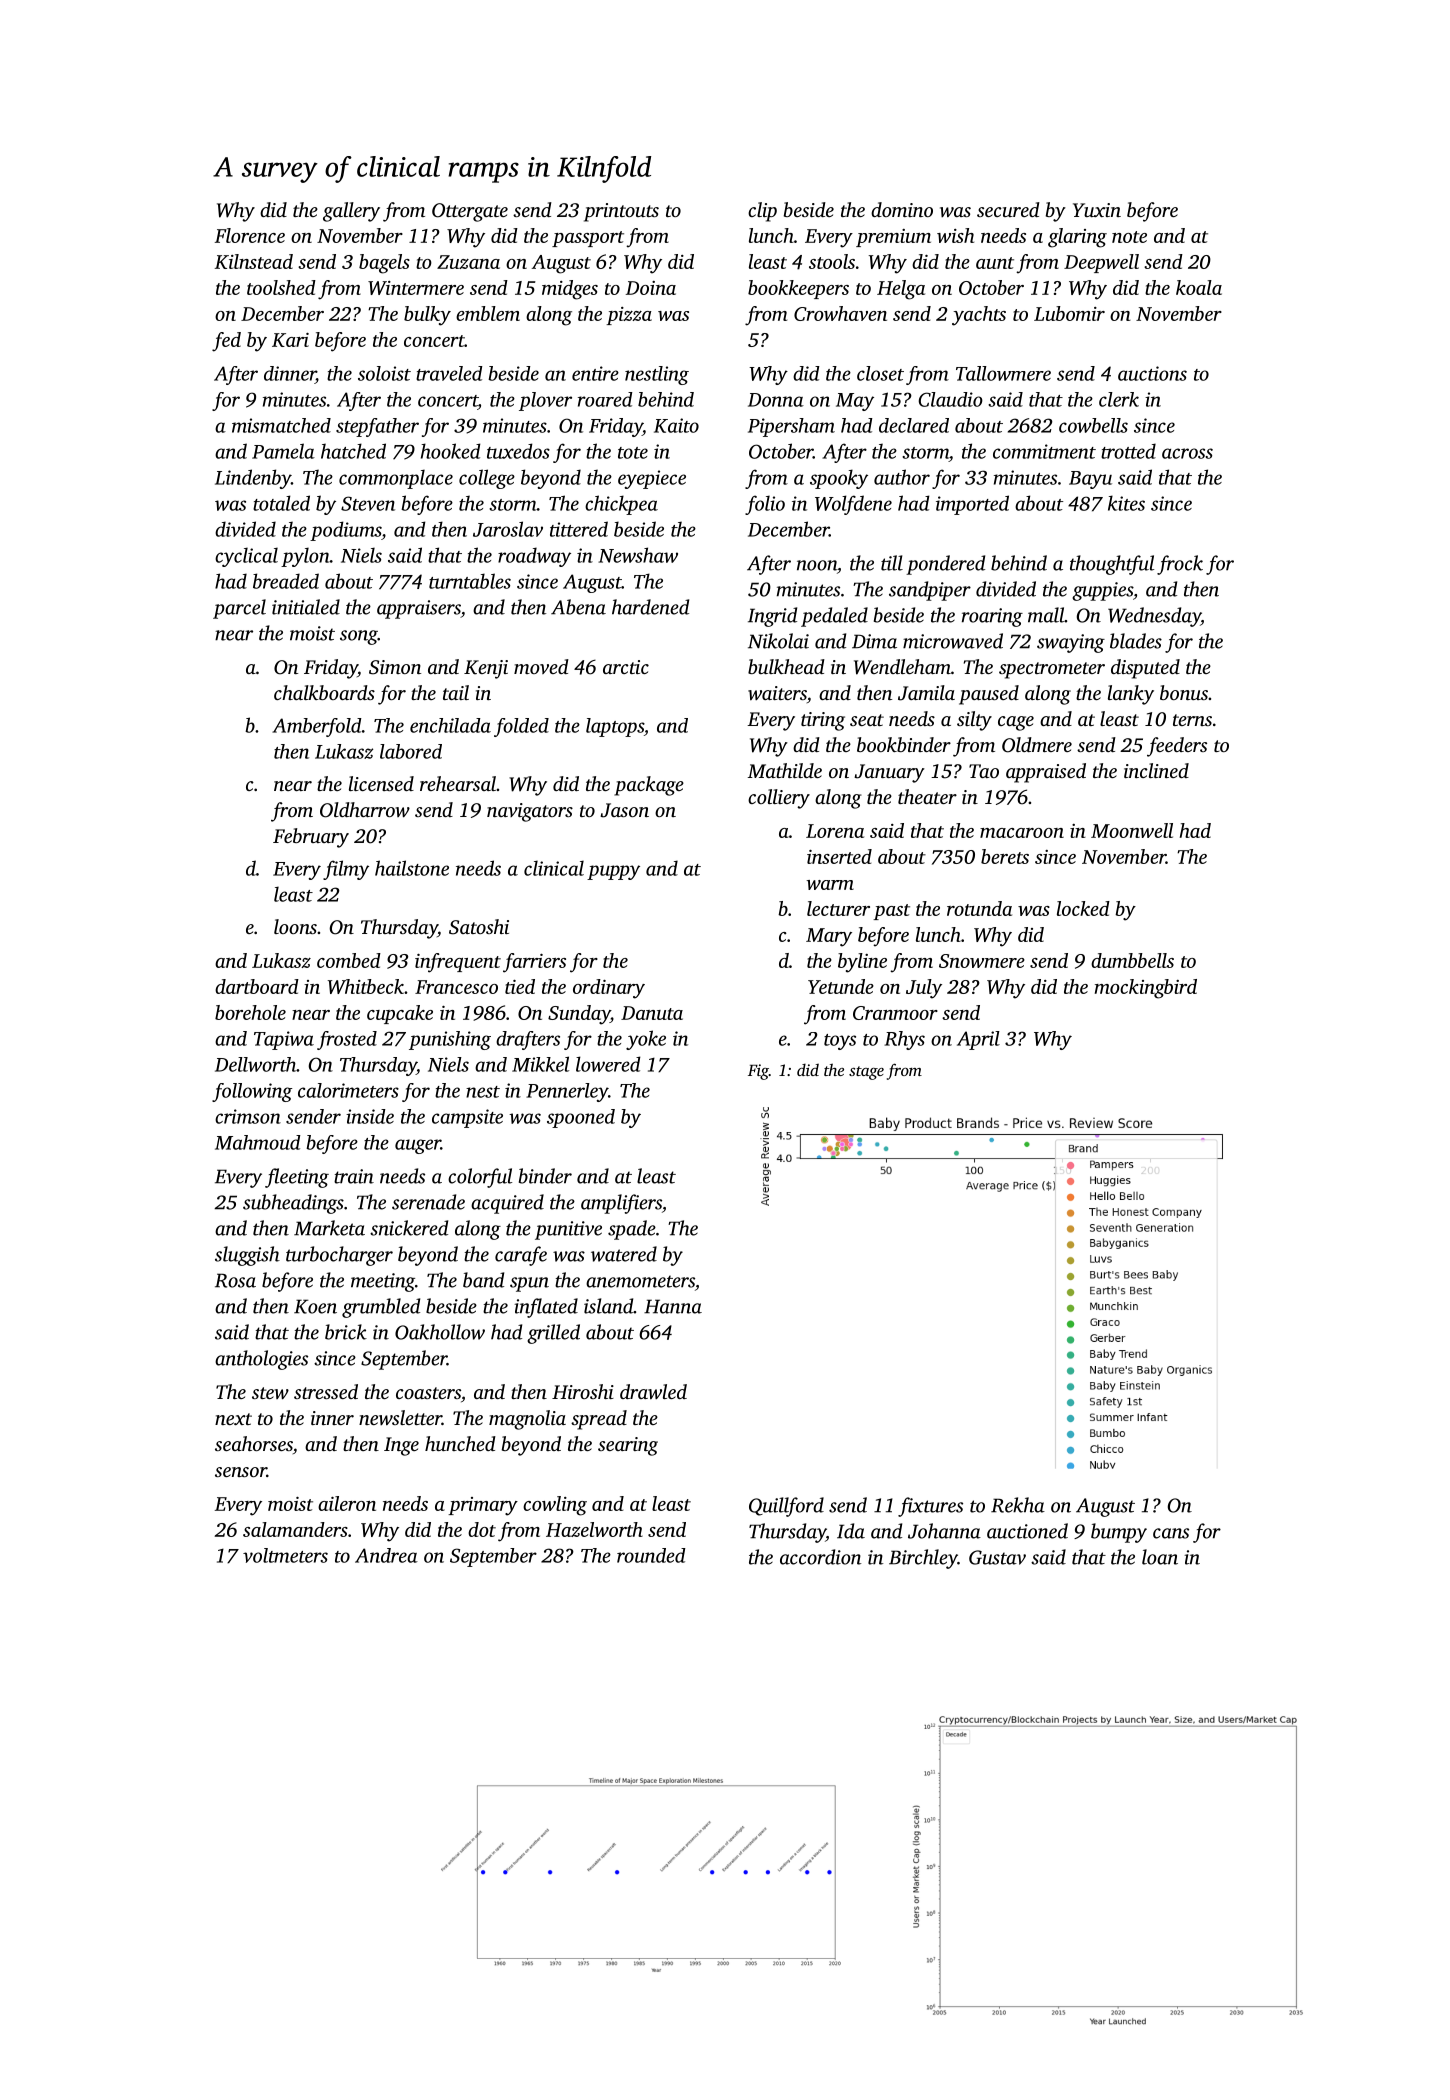  Describe the element at coordinates (386, 1555) in the screenshot. I see `Andrea` at that location.
